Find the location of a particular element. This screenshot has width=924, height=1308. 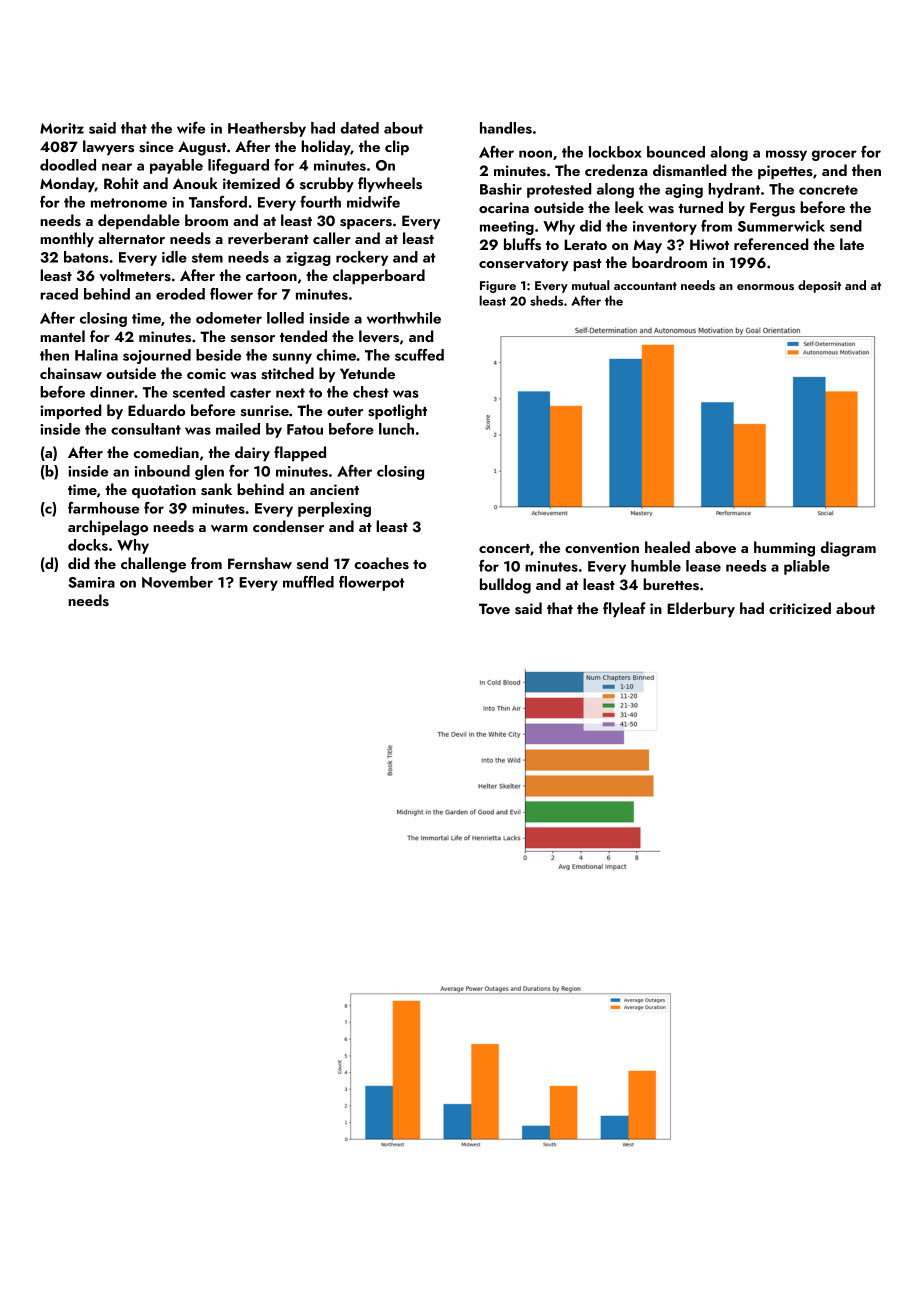

clapperboard is located at coordinates (379, 276).
